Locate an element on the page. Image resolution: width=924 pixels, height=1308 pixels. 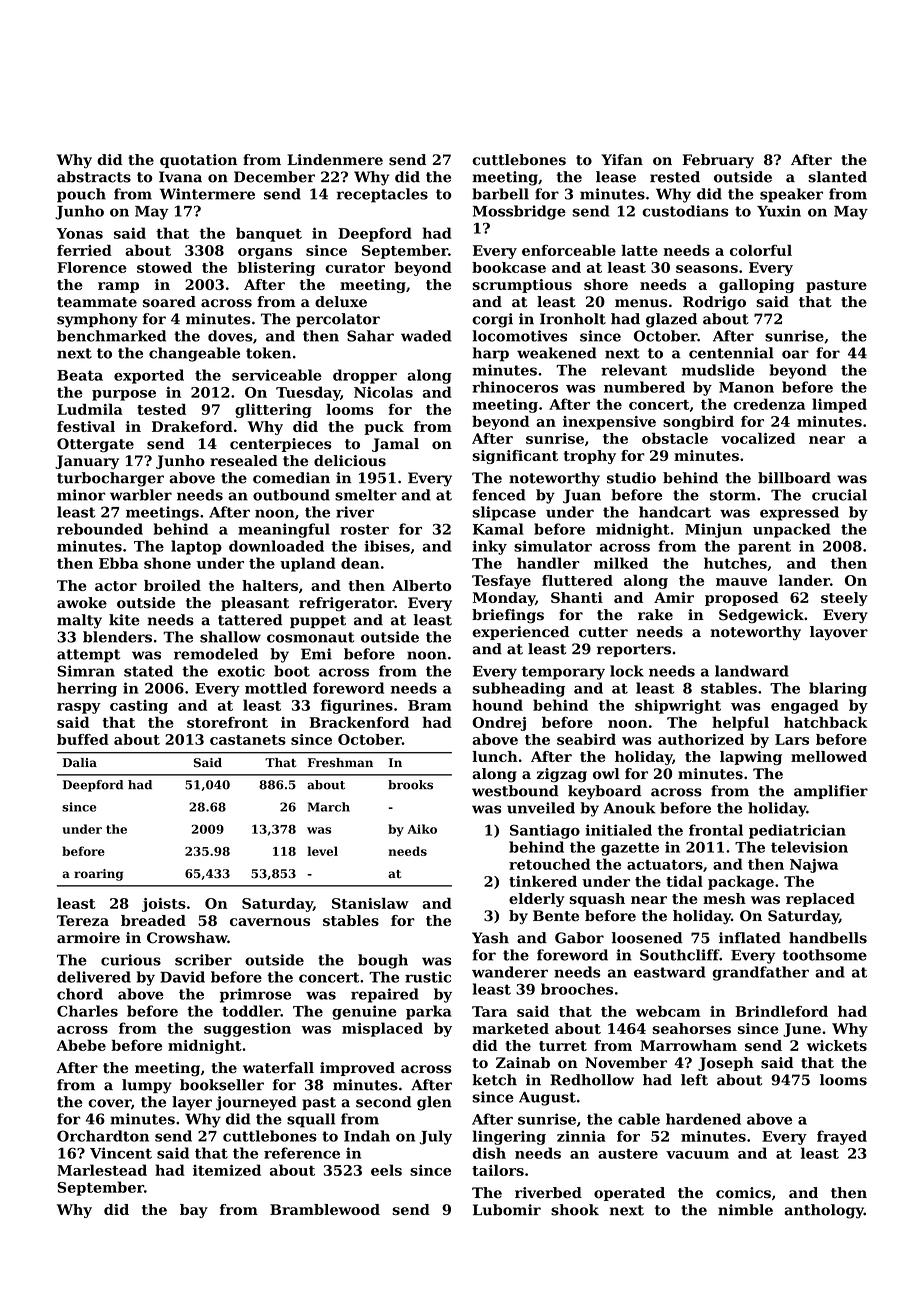
limped is located at coordinates (839, 405).
